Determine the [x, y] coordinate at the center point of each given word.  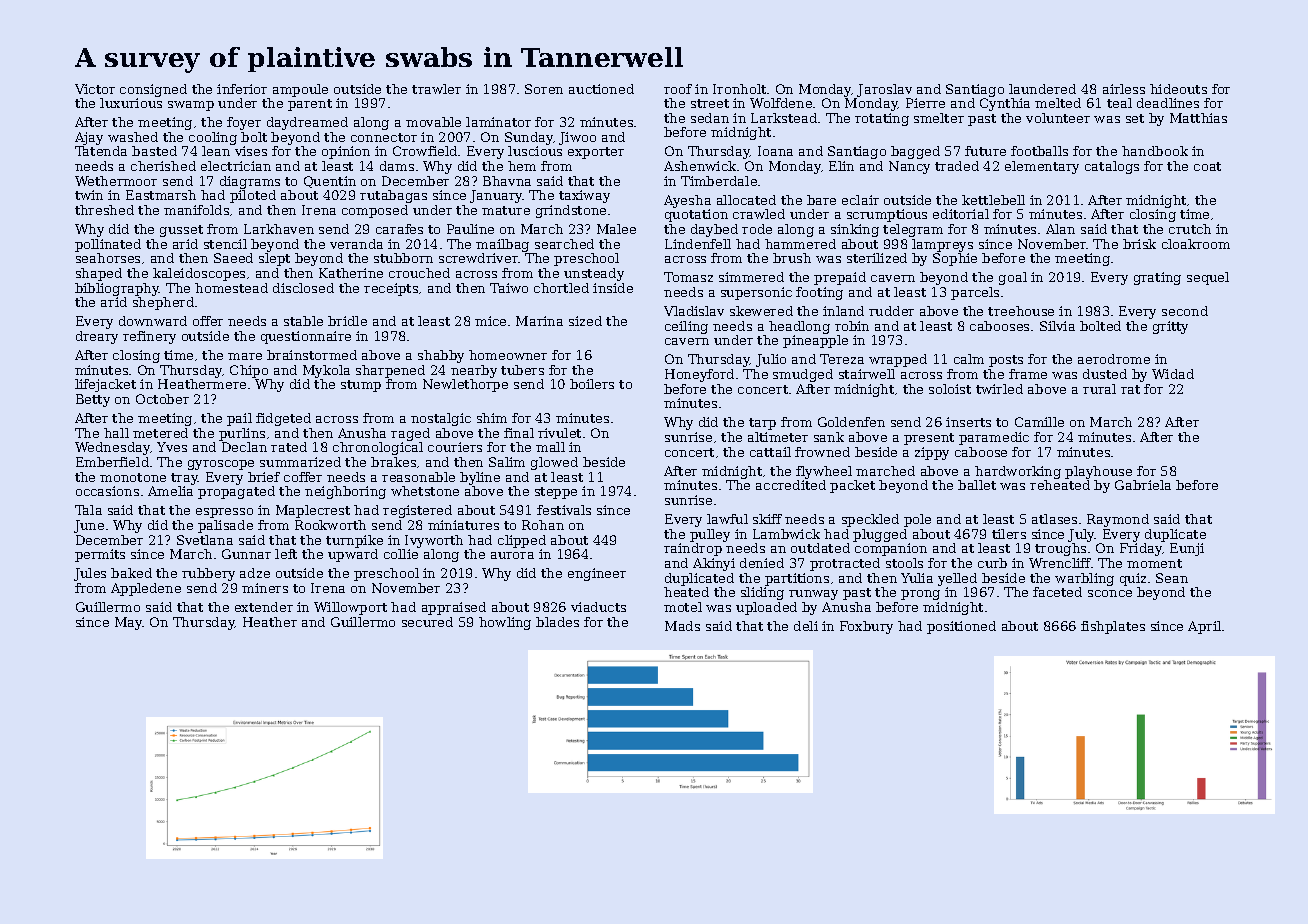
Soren [544, 89]
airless [1124, 89]
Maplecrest [313, 511]
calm [969, 359]
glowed [554, 463]
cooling [213, 138]
